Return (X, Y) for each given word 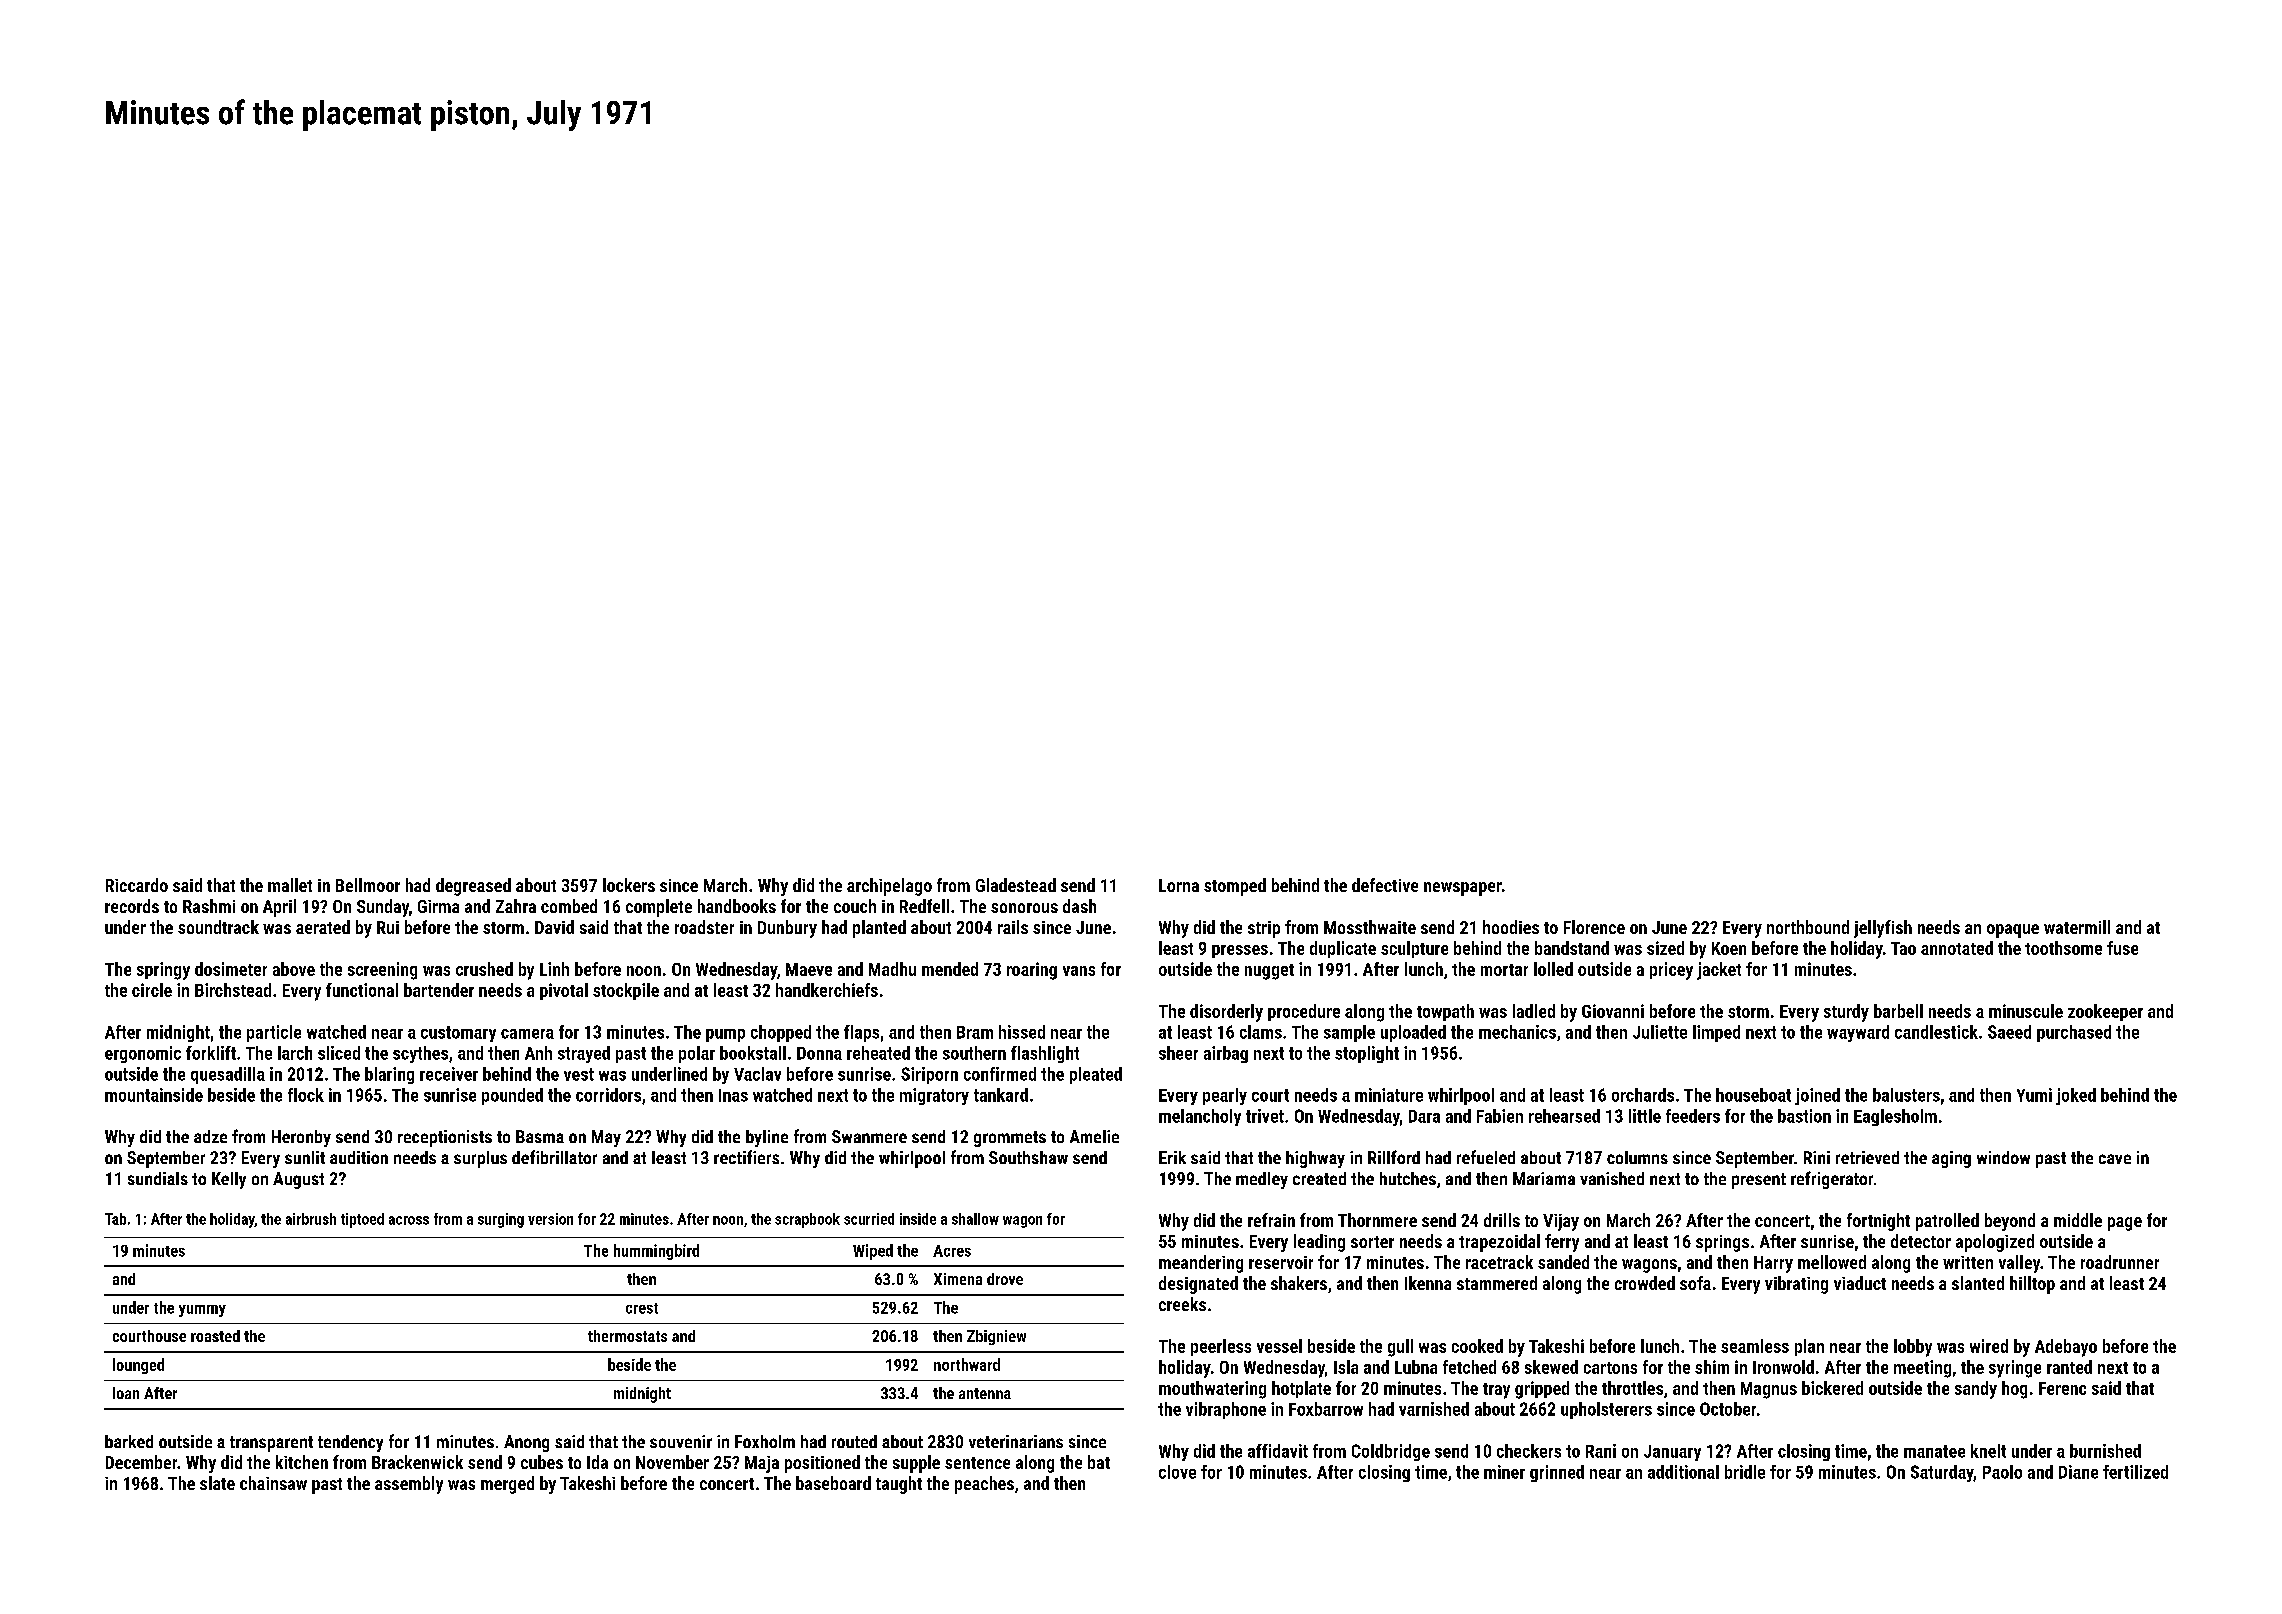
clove (1177, 1472)
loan (126, 1393)
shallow (975, 1219)
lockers (629, 885)
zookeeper (2105, 1012)
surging (501, 1220)
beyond (2010, 1222)
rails (1013, 927)
